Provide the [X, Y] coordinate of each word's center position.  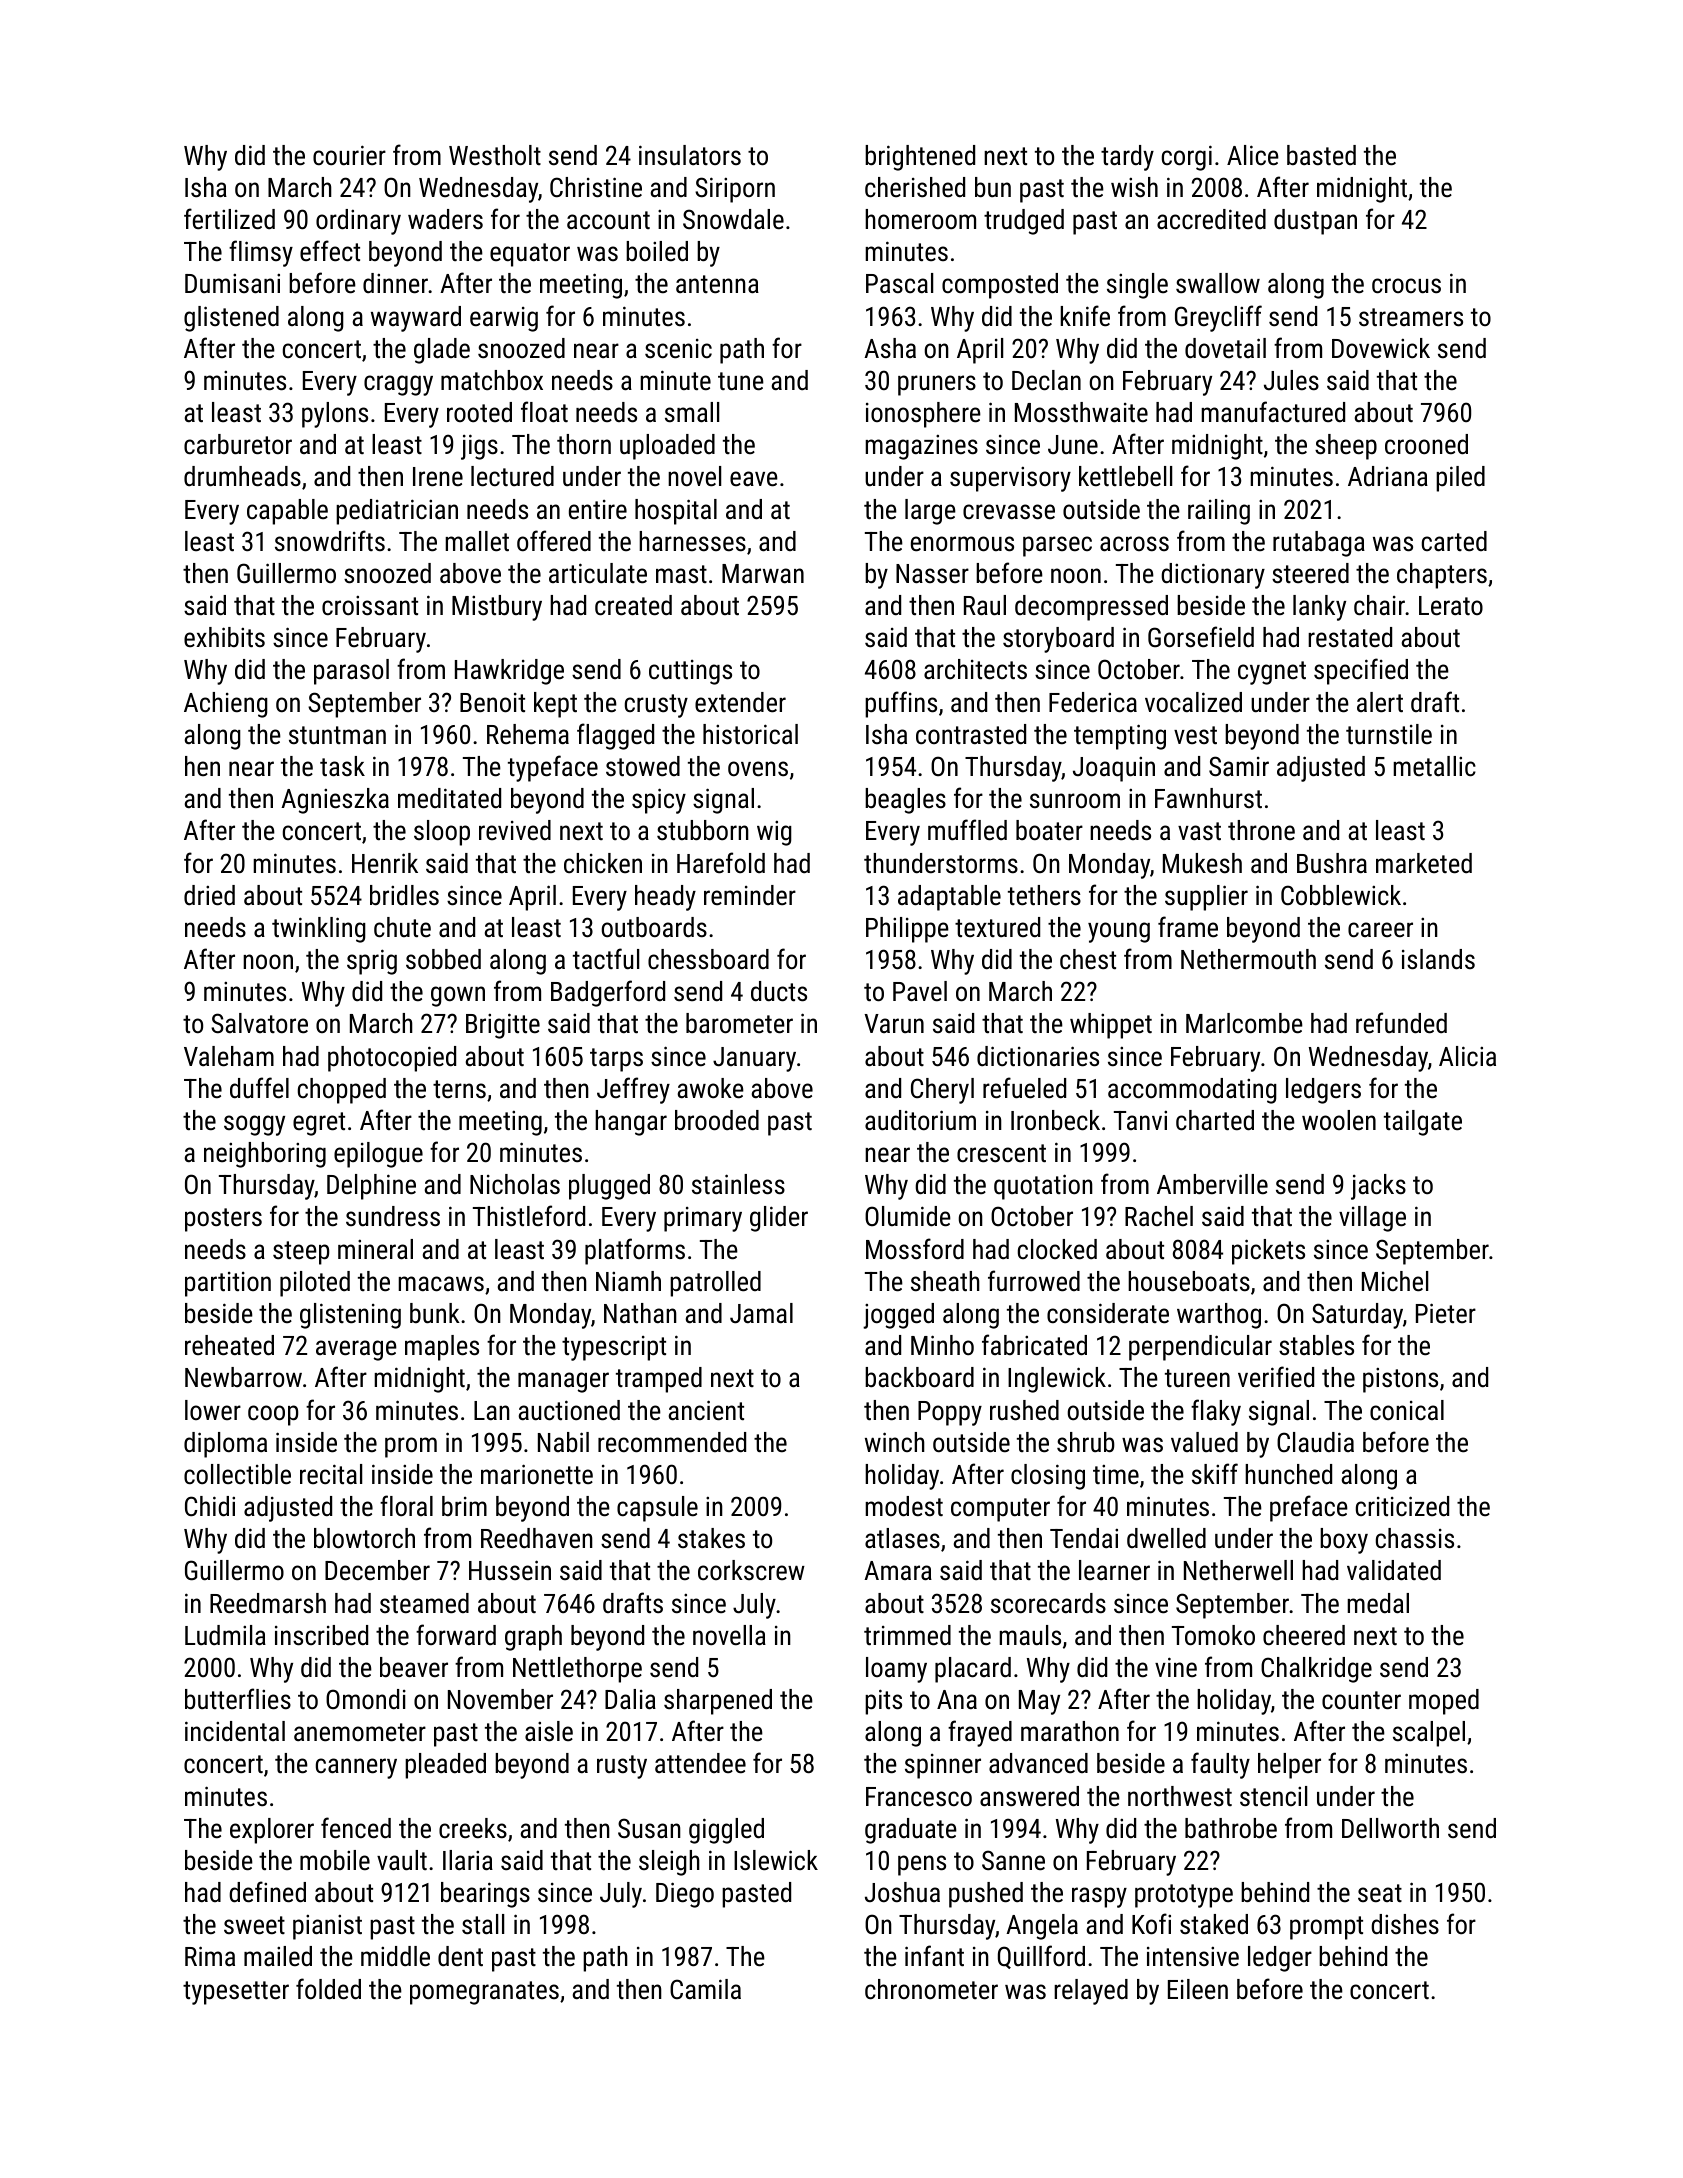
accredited [1211, 219]
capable [287, 512]
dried [209, 895]
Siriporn [735, 190]
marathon [1070, 1731]
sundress [393, 1216]
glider [779, 1219]
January [754, 1059]
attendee [700, 1763]
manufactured [1273, 412]
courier [349, 155]
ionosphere [923, 415]
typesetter [236, 1993]
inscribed [321, 1635]
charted [1215, 1120]
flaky [1216, 1412]
